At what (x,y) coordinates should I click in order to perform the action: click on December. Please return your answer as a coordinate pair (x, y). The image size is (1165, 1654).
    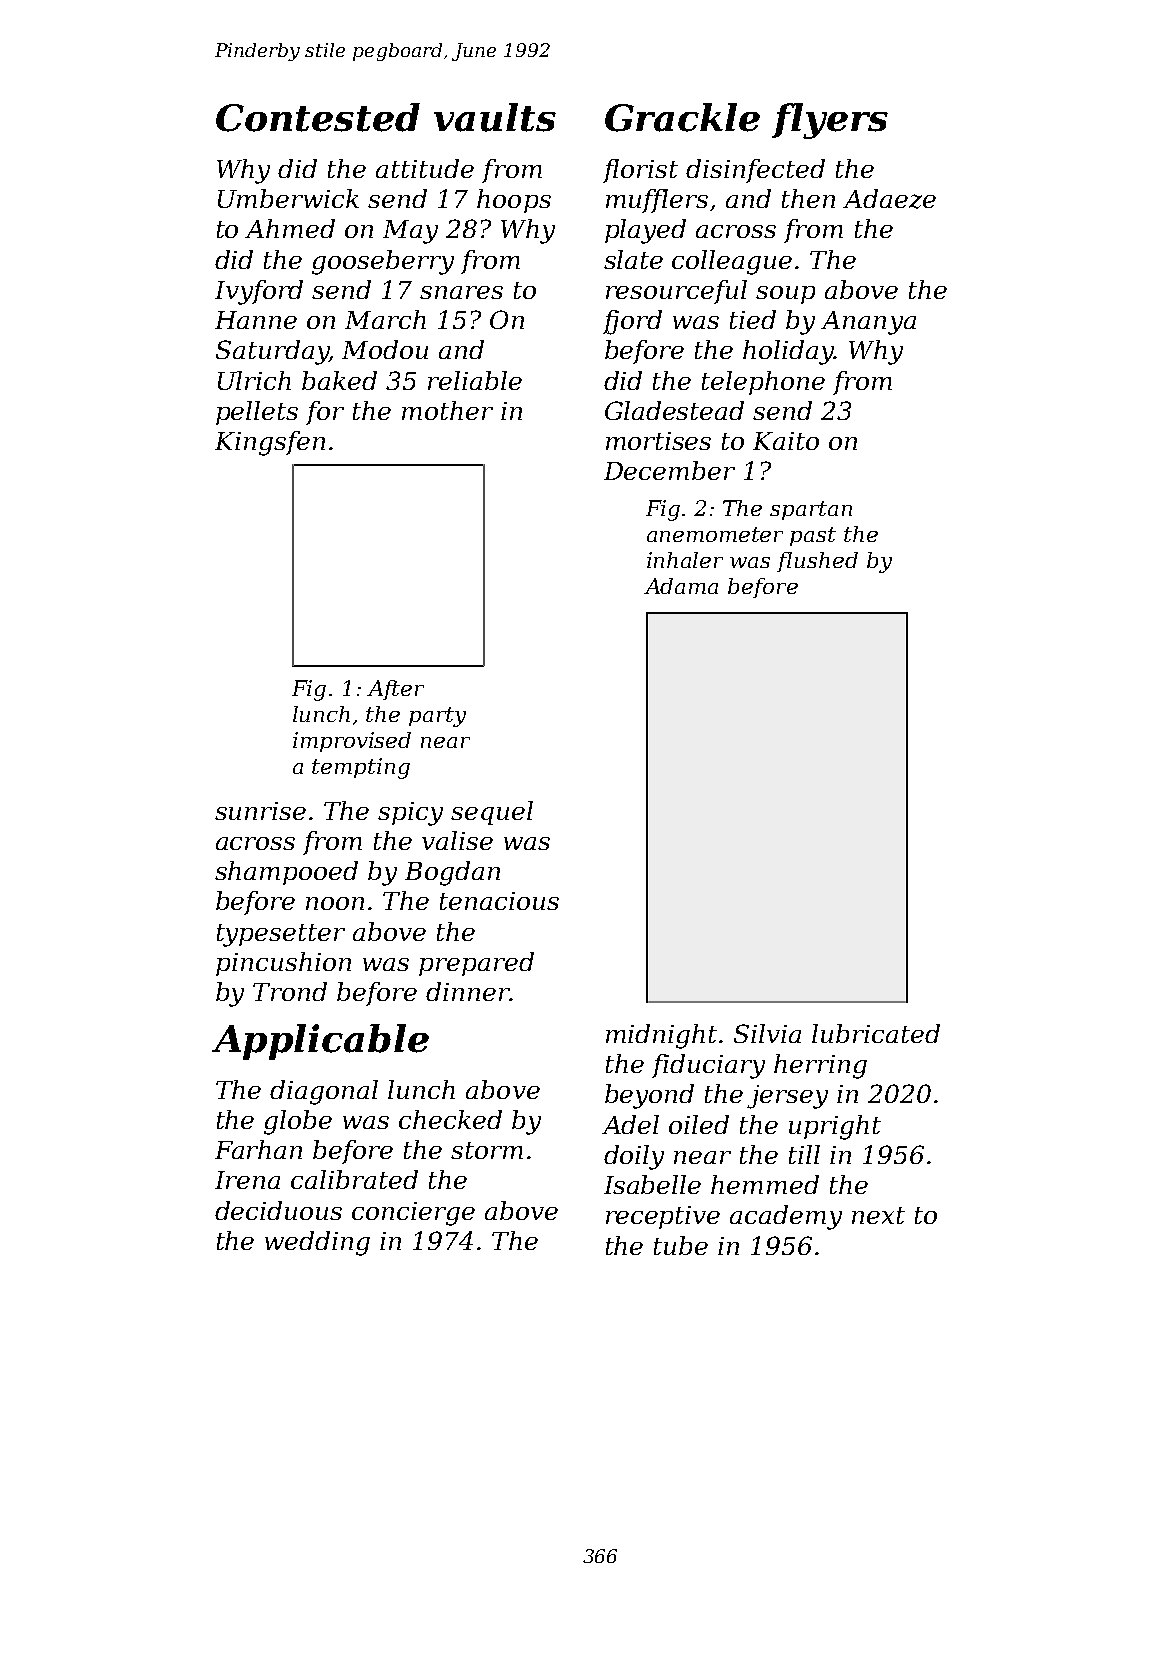
    Looking at the image, I should click on (669, 470).
